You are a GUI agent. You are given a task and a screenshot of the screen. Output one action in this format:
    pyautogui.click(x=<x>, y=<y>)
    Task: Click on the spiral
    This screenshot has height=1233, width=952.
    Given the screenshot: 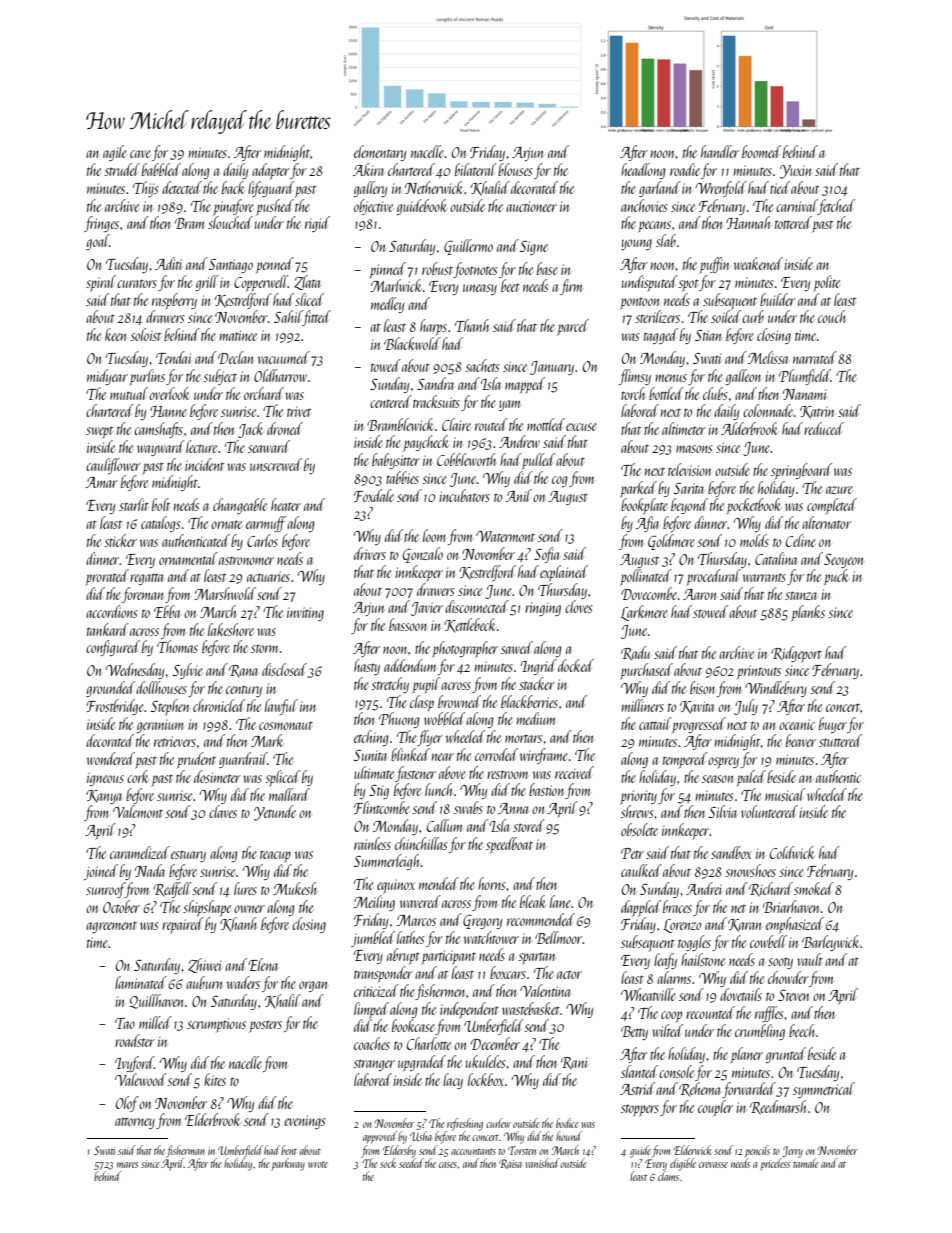 What is the action you would take?
    pyautogui.click(x=101, y=283)
